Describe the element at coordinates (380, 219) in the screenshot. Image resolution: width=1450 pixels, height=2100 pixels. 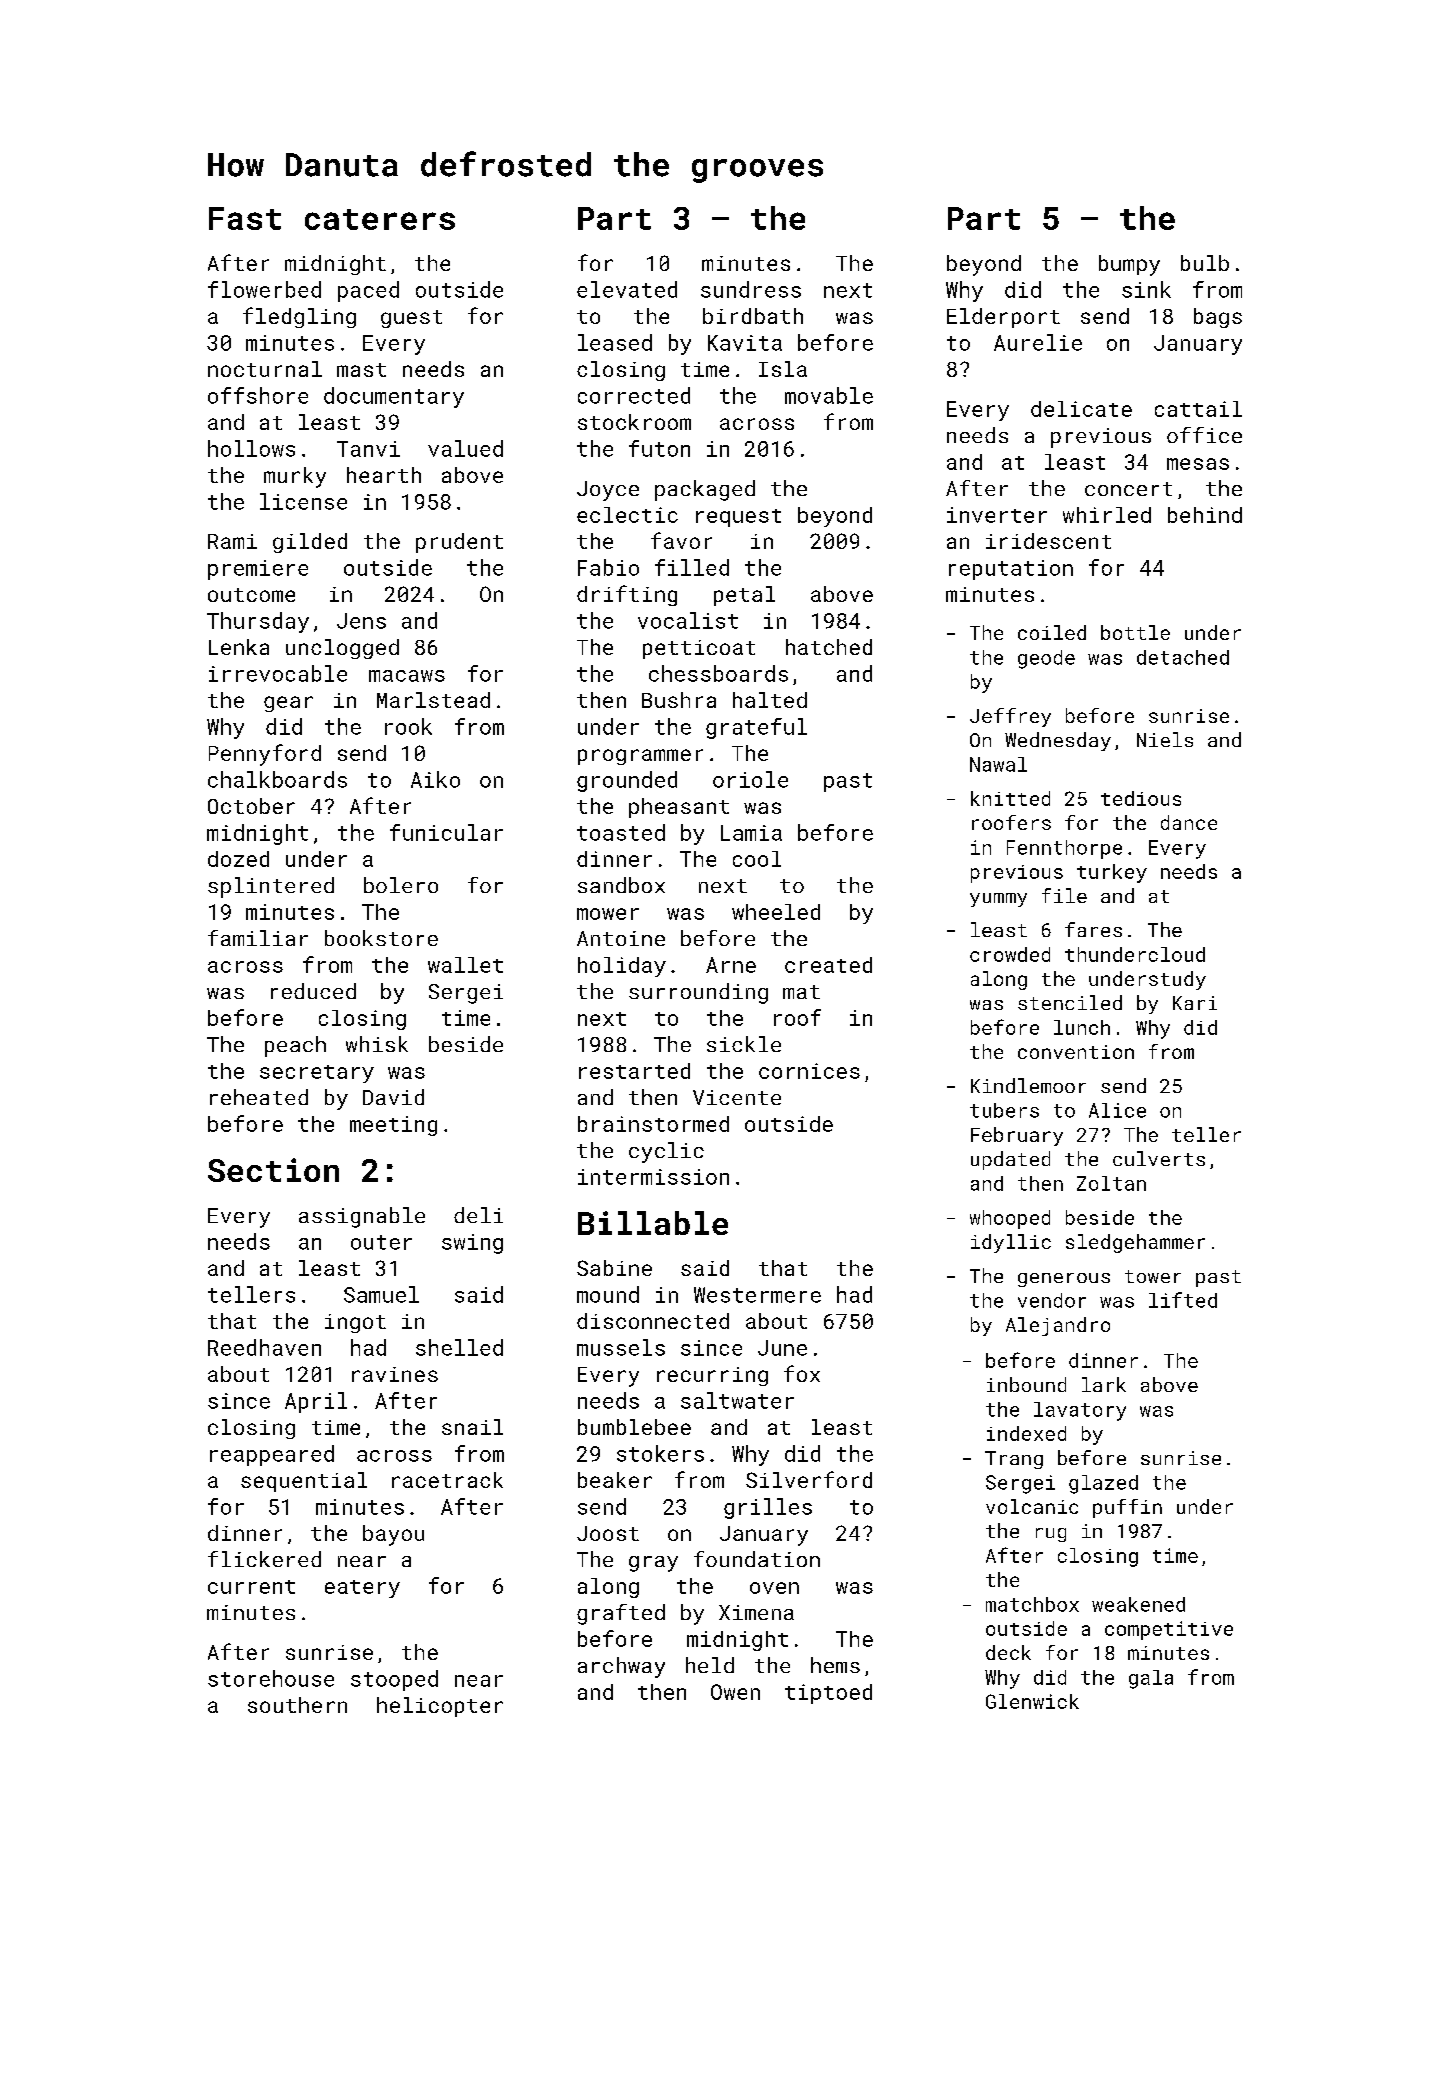
I see `caterers` at that location.
